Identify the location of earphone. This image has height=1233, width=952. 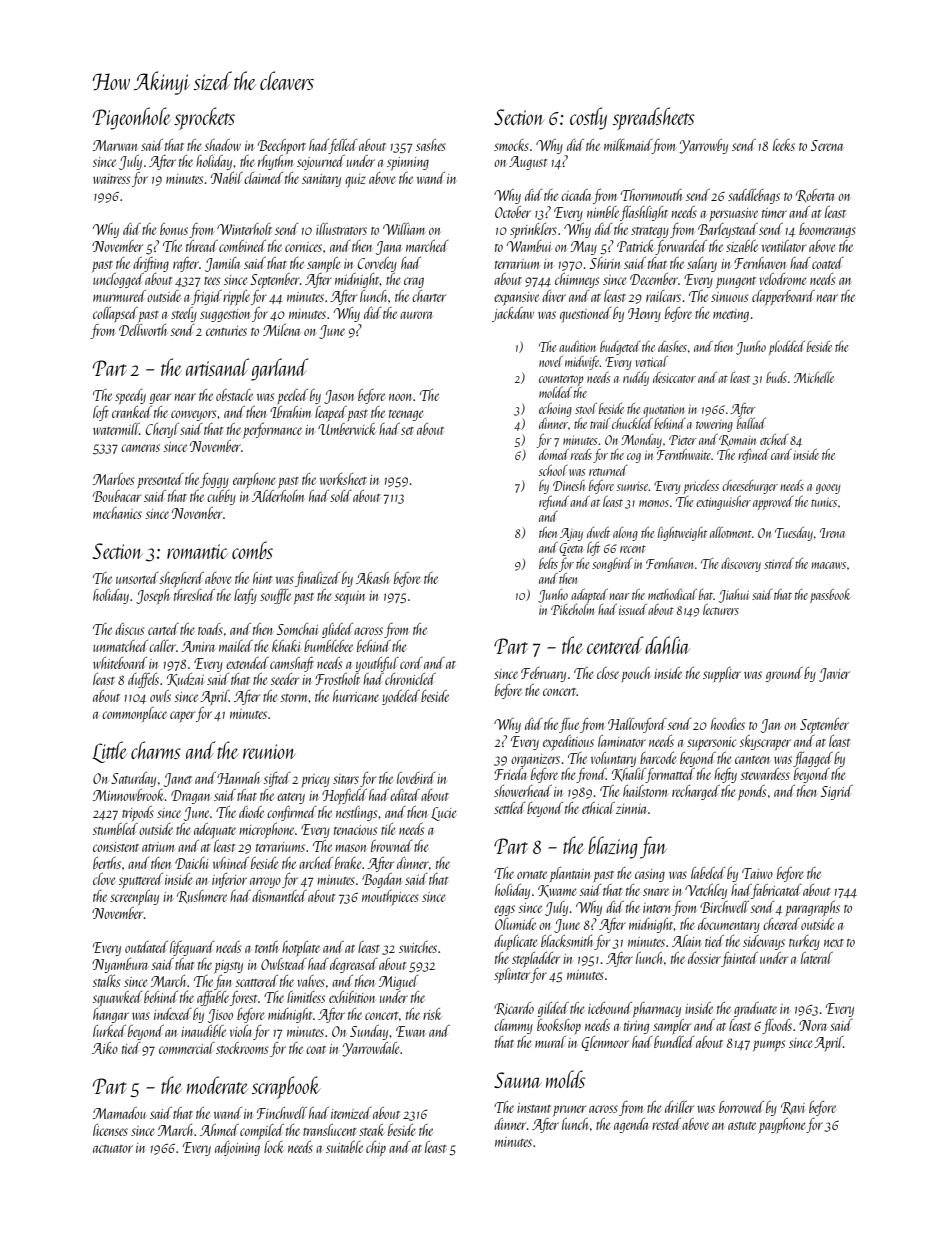
(254, 480).
